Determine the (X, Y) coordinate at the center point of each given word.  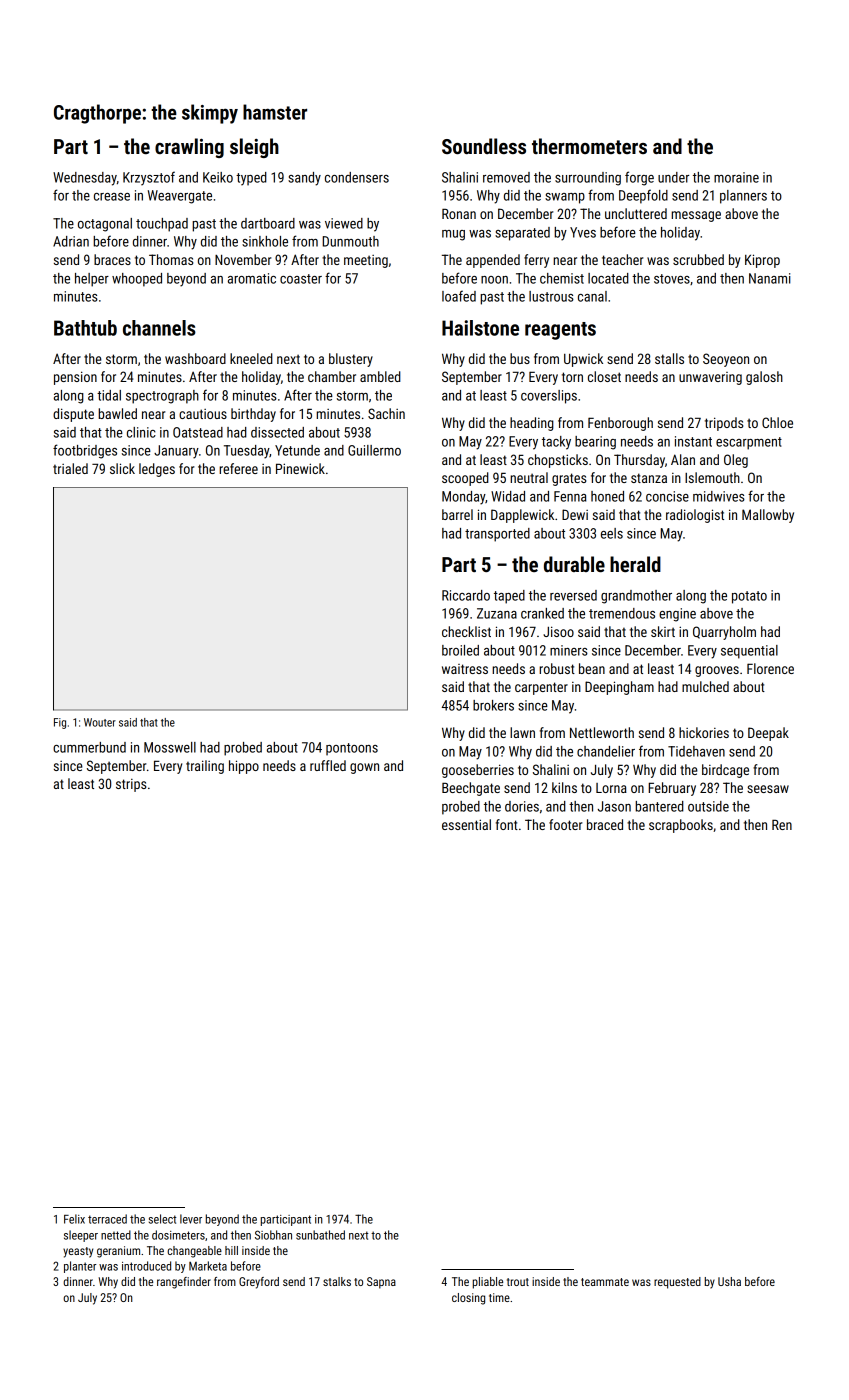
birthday (253, 415)
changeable (194, 1252)
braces (112, 259)
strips (131, 785)
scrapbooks (681, 826)
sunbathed (320, 1235)
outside (708, 806)
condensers (357, 177)
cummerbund (89, 747)
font (507, 824)
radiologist (695, 516)
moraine (736, 177)
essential (466, 824)
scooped (465, 479)
